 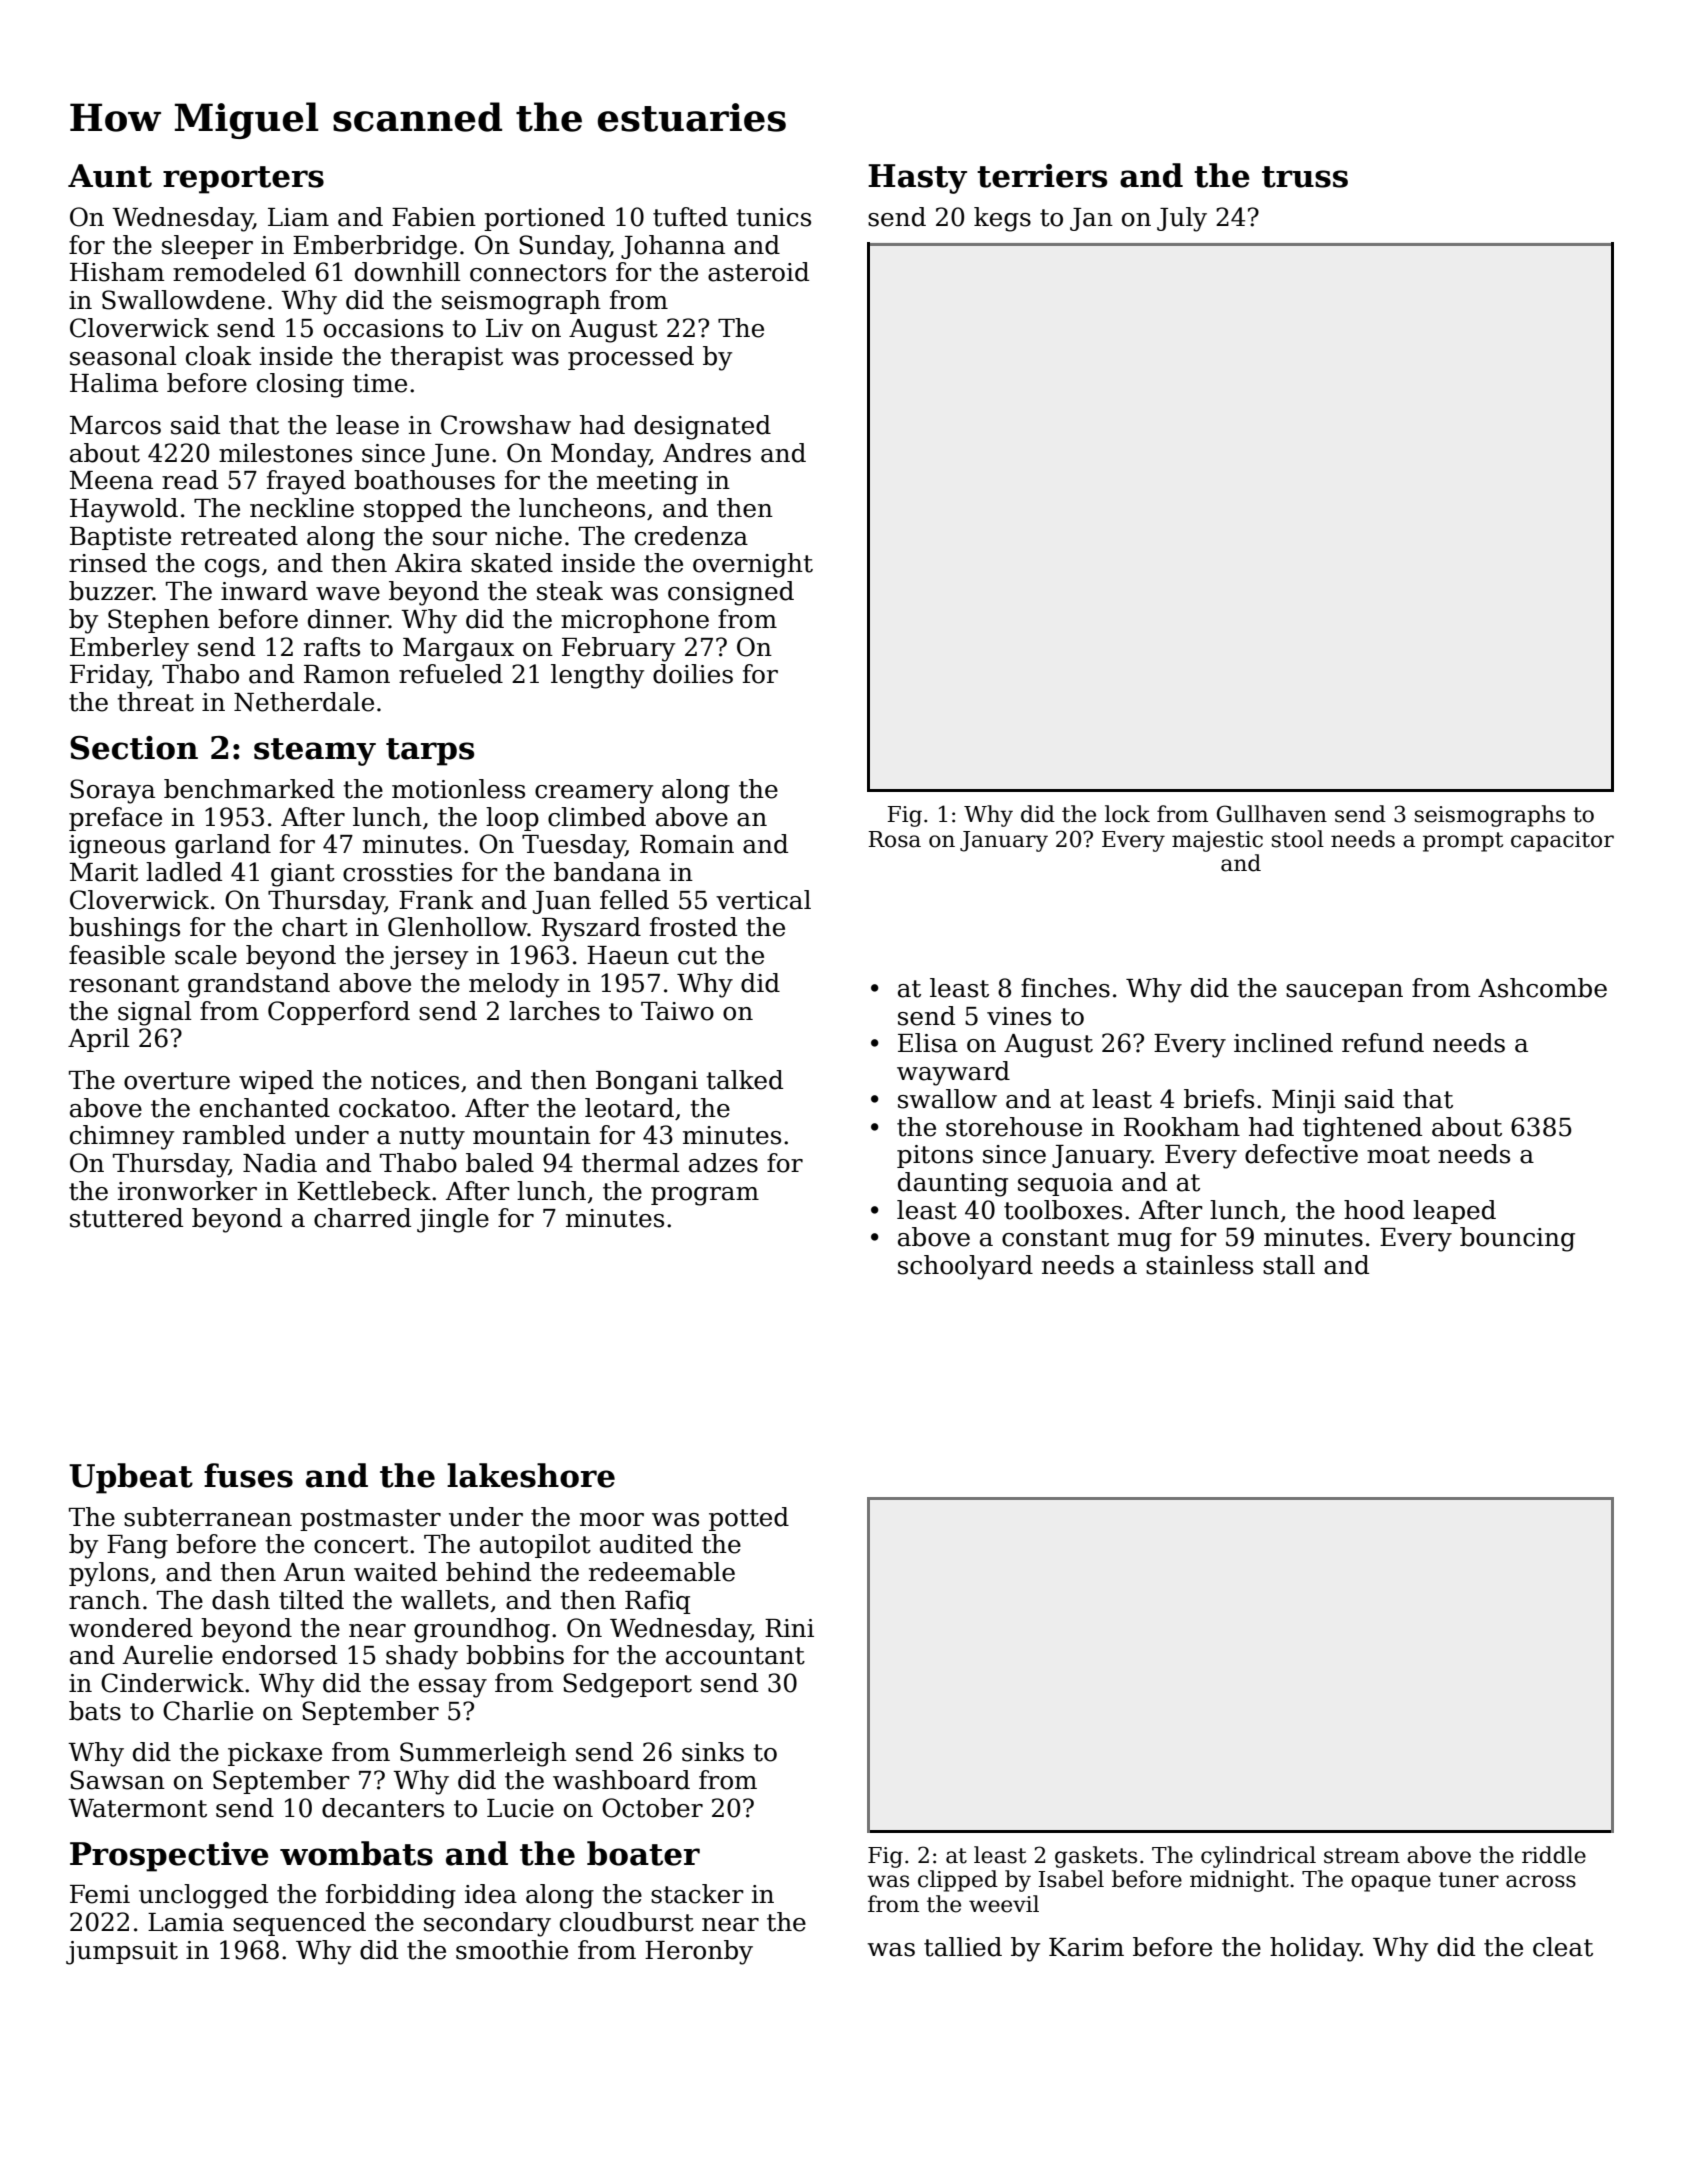 What do you see at coordinates (299, 1924) in the page?
I see `sequenced` at bounding box center [299, 1924].
